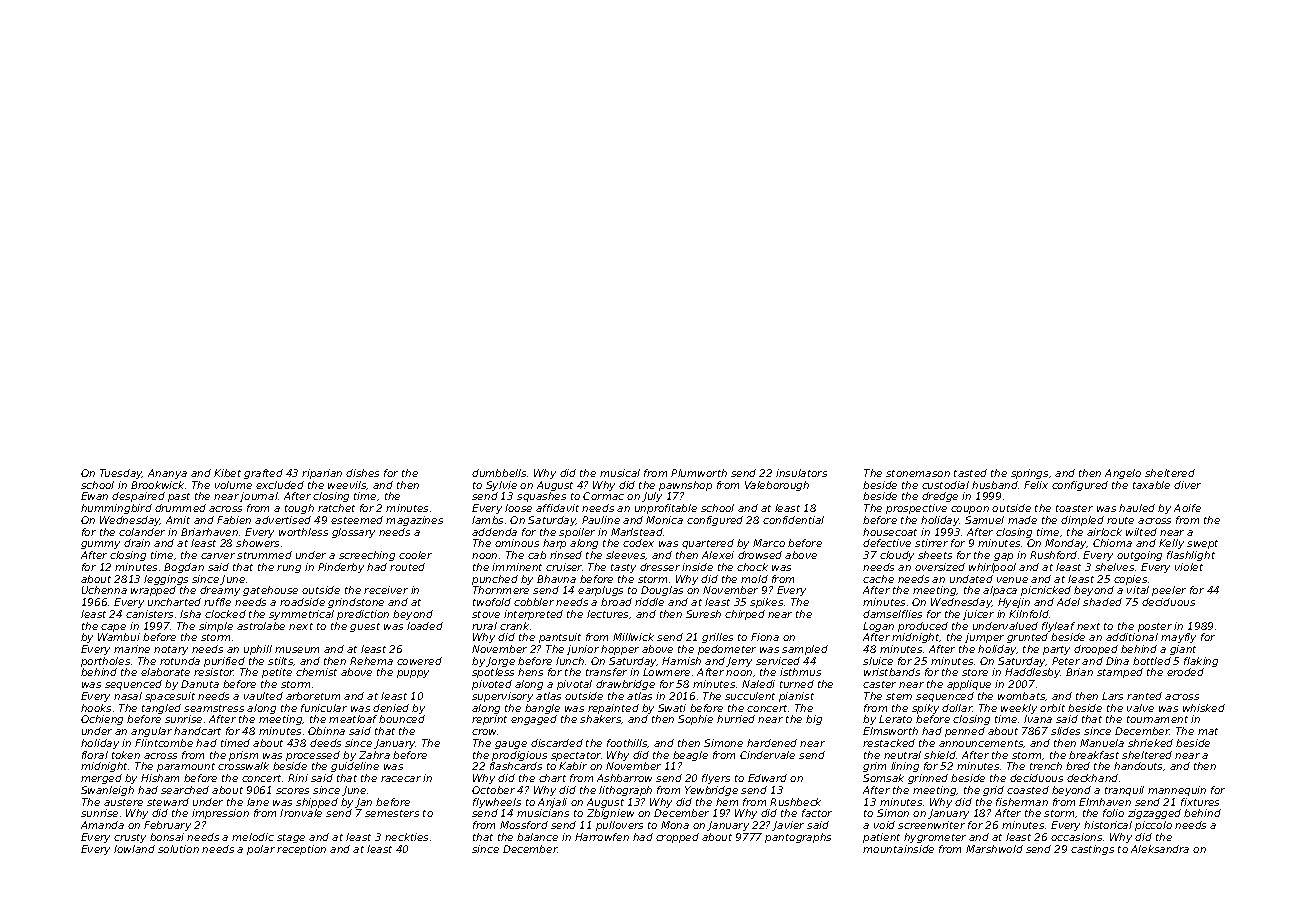 This page has height=924, width=1308. I want to click on confidential, so click(793, 520).
